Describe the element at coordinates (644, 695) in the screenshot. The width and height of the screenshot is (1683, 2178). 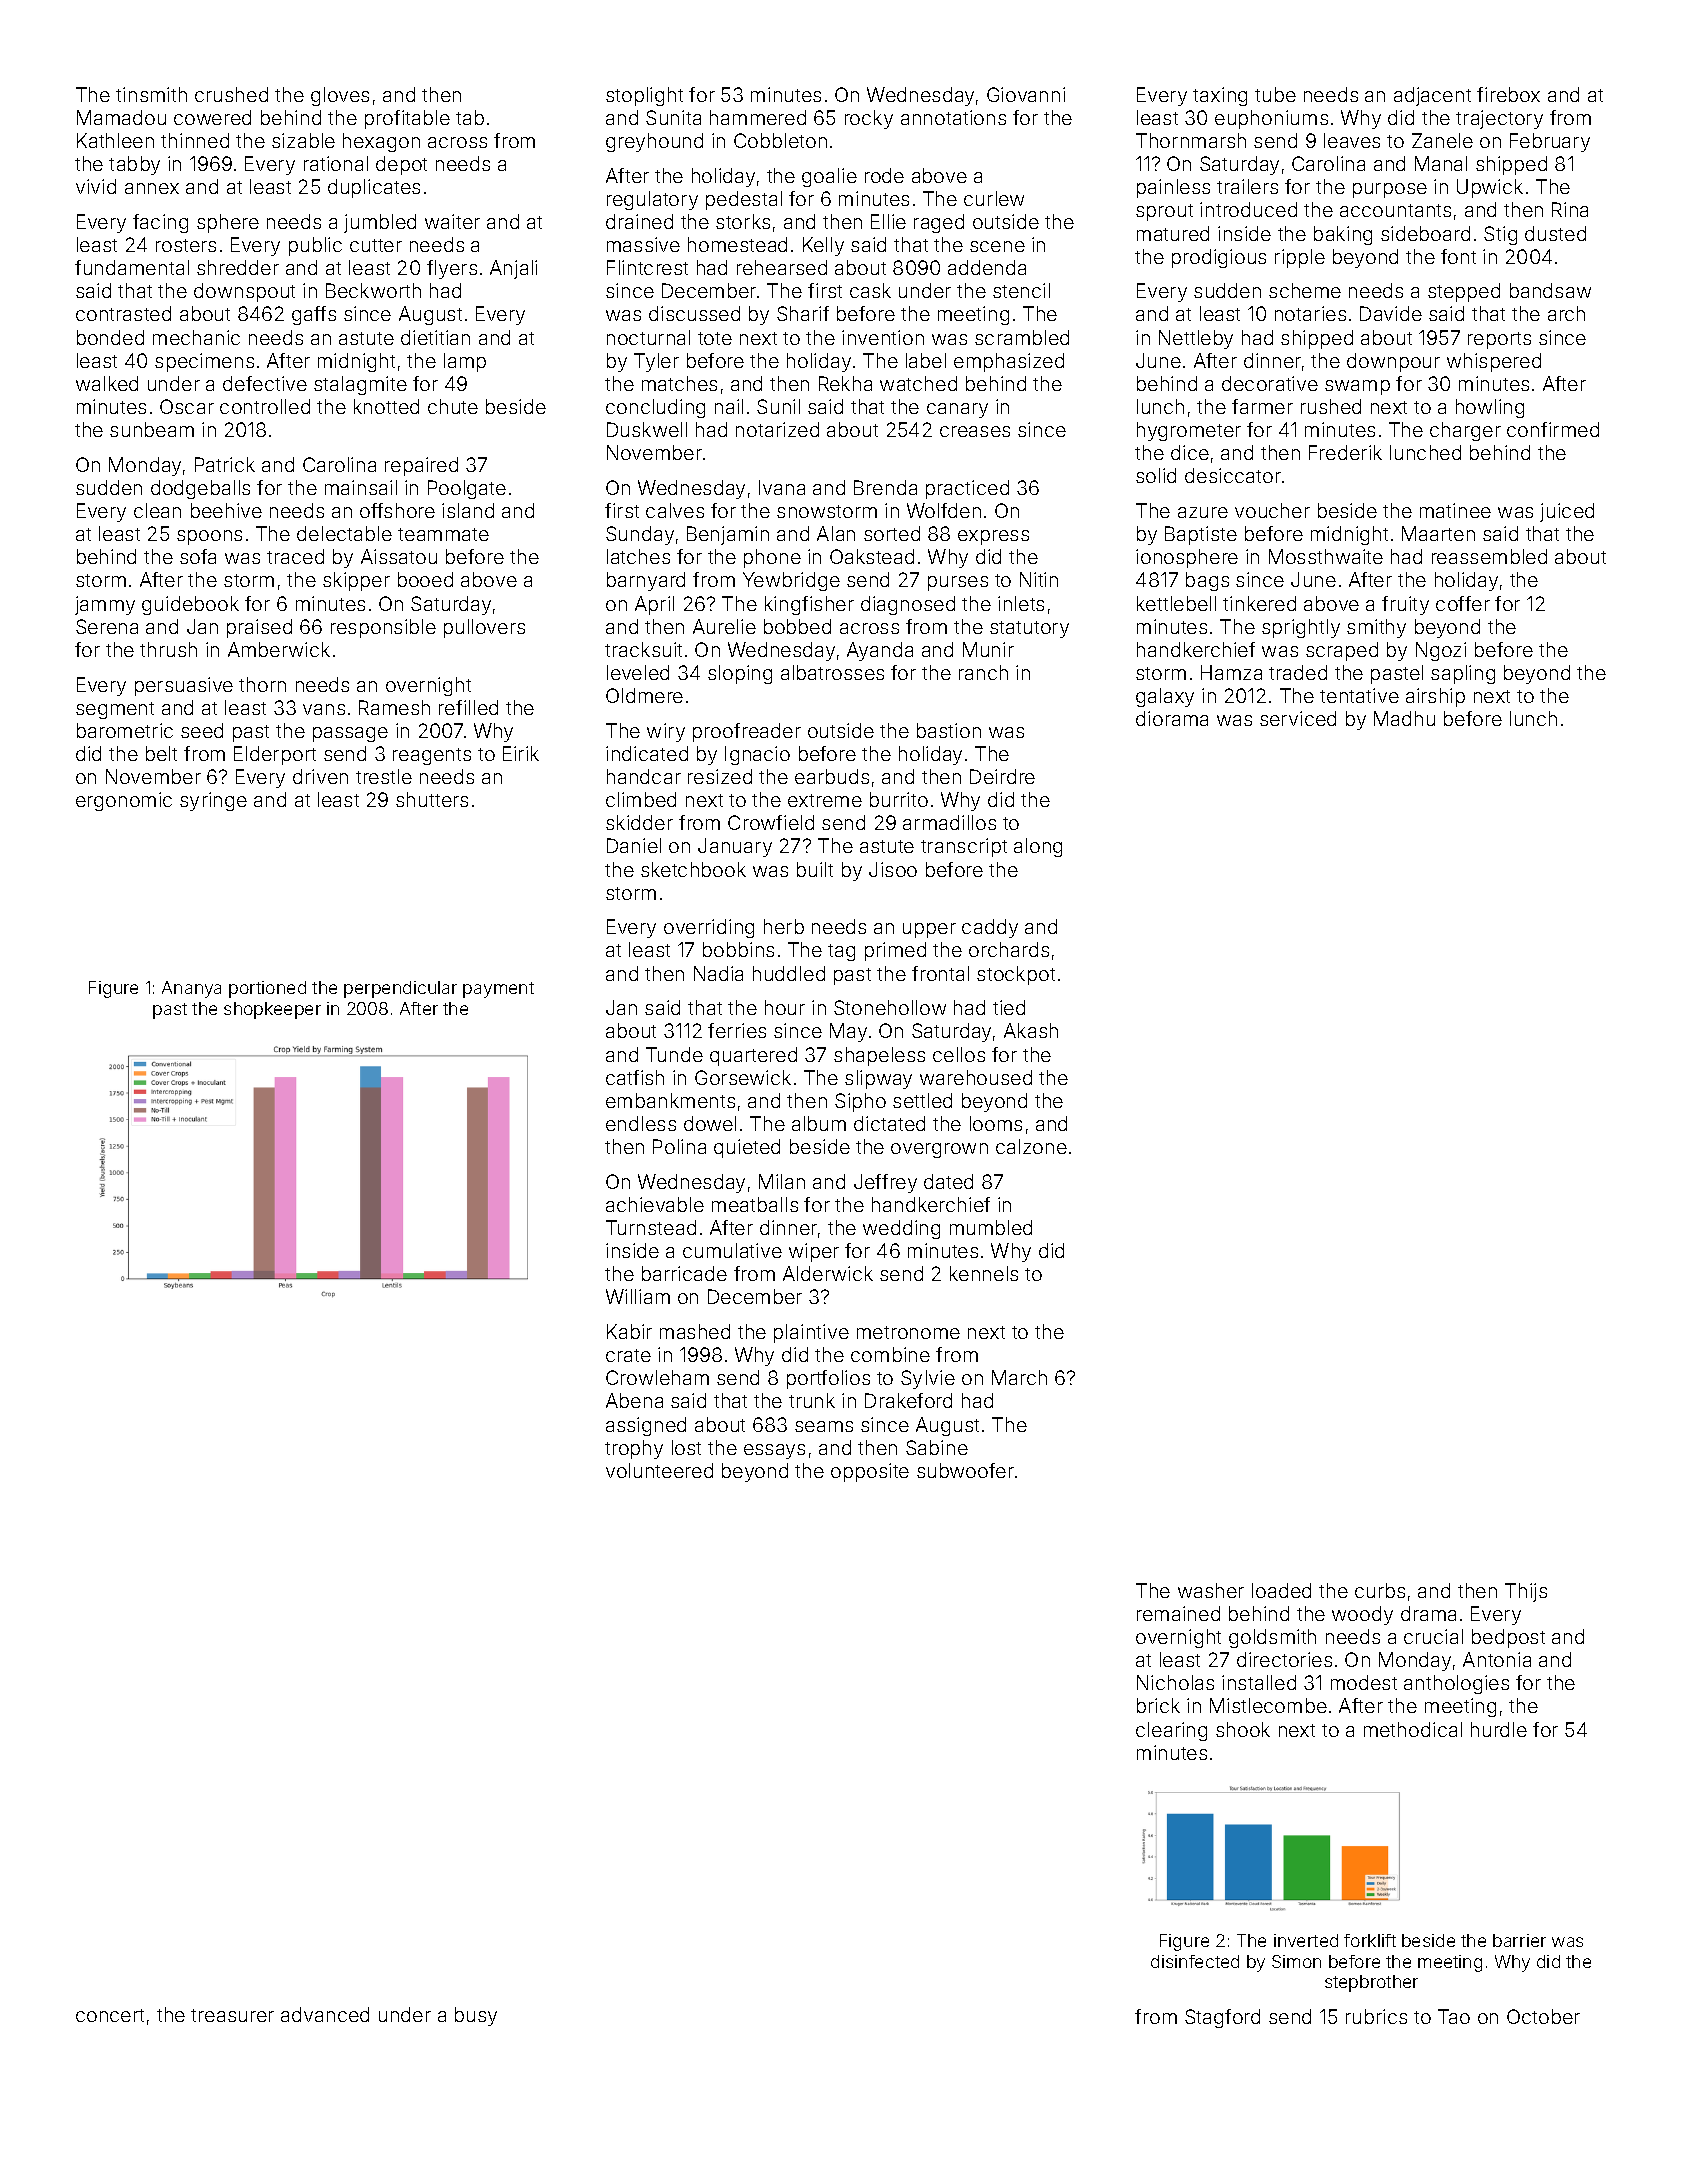
I see `Oldmere` at that location.
